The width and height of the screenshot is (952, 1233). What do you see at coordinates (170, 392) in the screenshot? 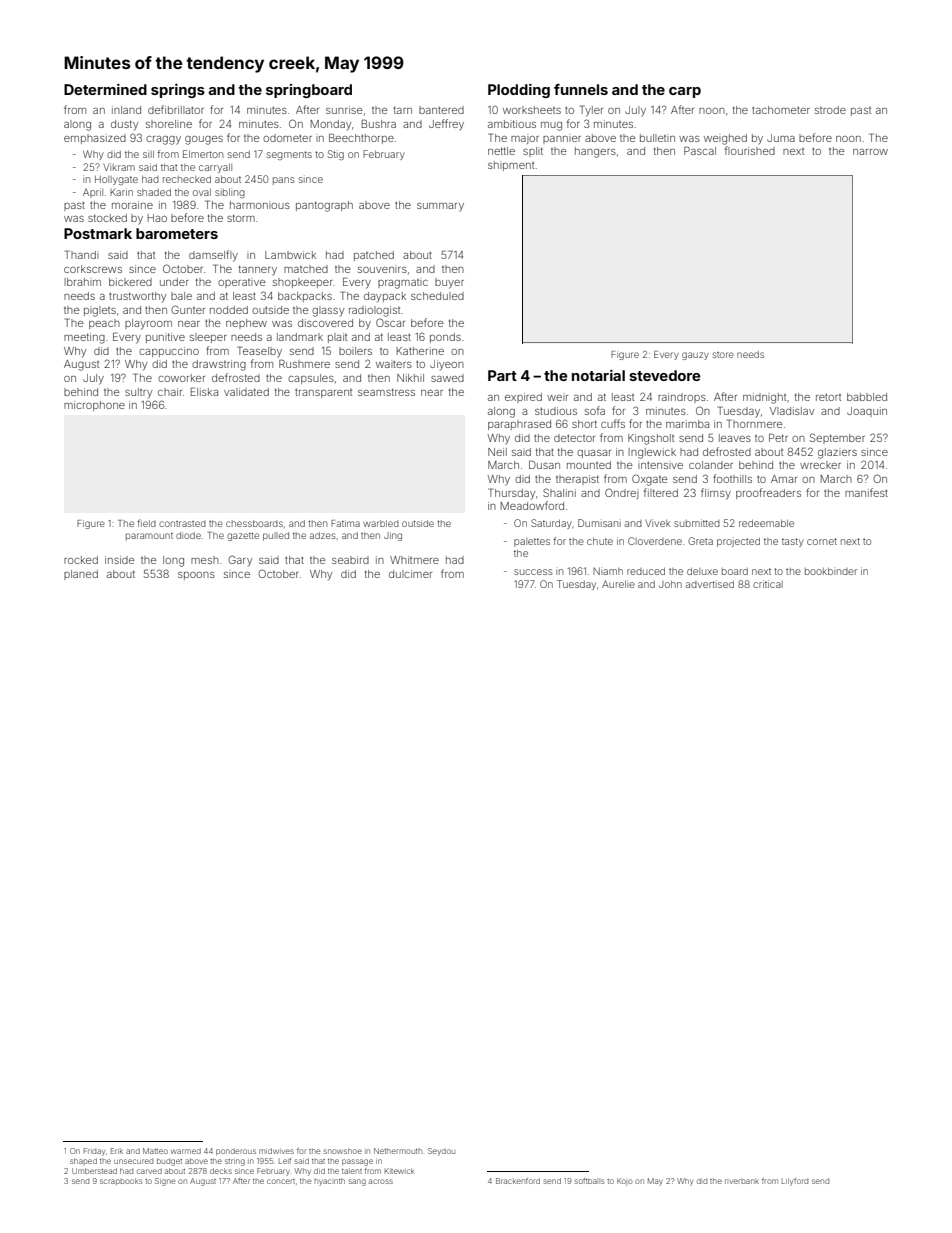
I see `chair` at bounding box center [170, 392].
